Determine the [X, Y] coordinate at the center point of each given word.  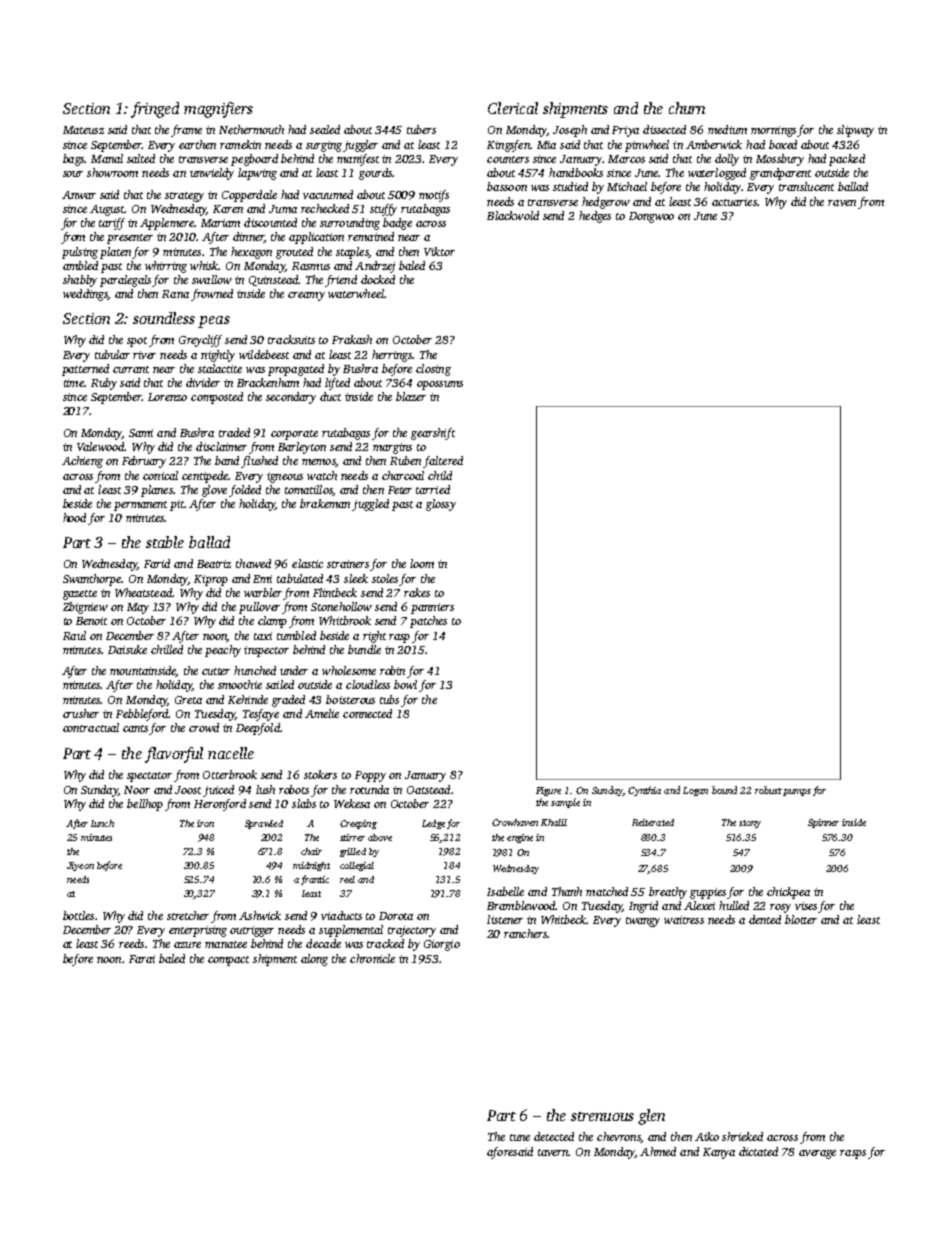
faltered [443, 462]
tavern [553, 1152]
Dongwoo [651, 217]
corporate [294, 435]
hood [74, 517]
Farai [142, 959]
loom [422, 563]
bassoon [507, 186]
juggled [370, 505]
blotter [801, 919]
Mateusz [83, 130]
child [440, 475]
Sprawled [264, 824]
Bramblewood [521, 905]
